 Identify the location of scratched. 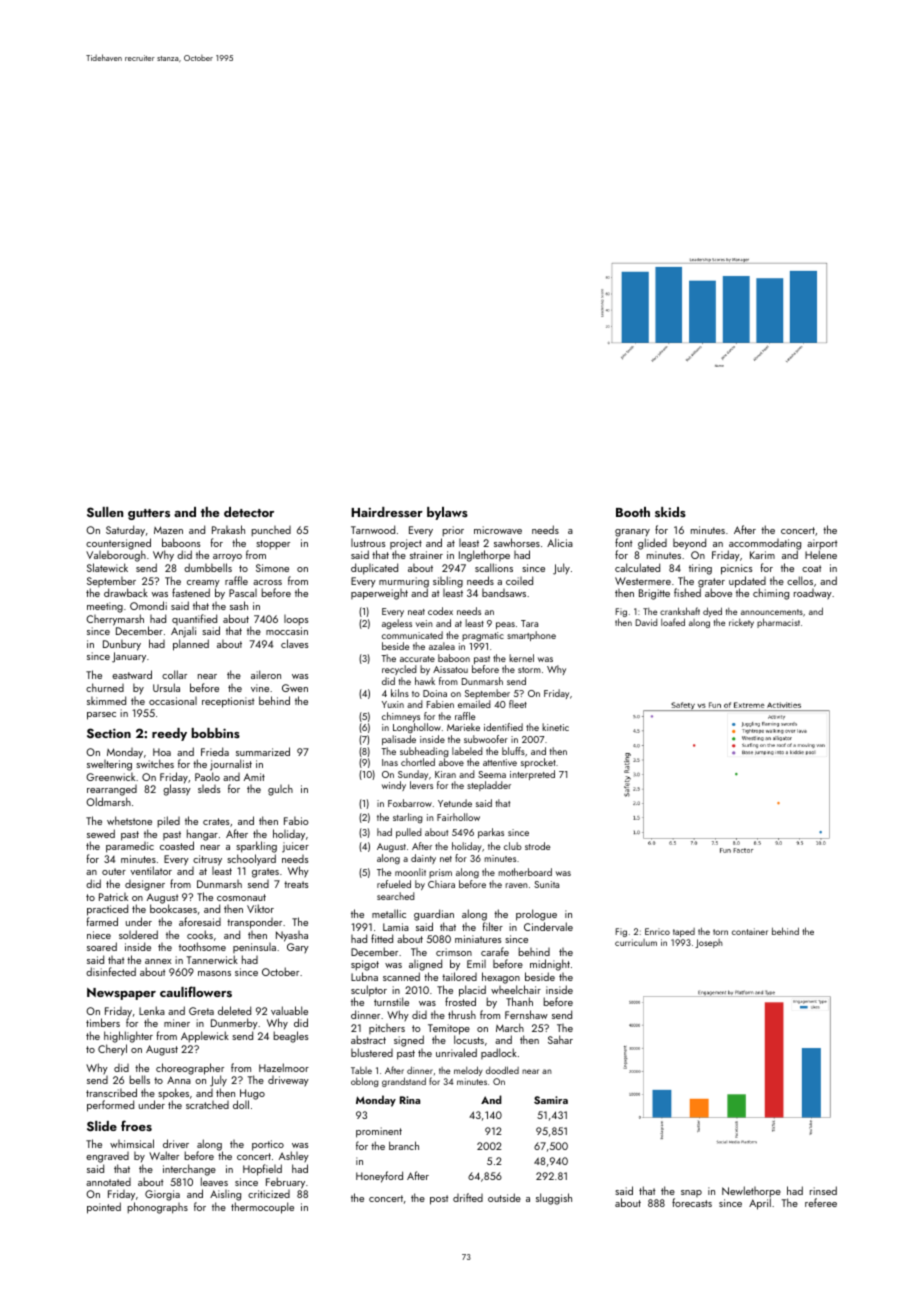
(207, 1105).
